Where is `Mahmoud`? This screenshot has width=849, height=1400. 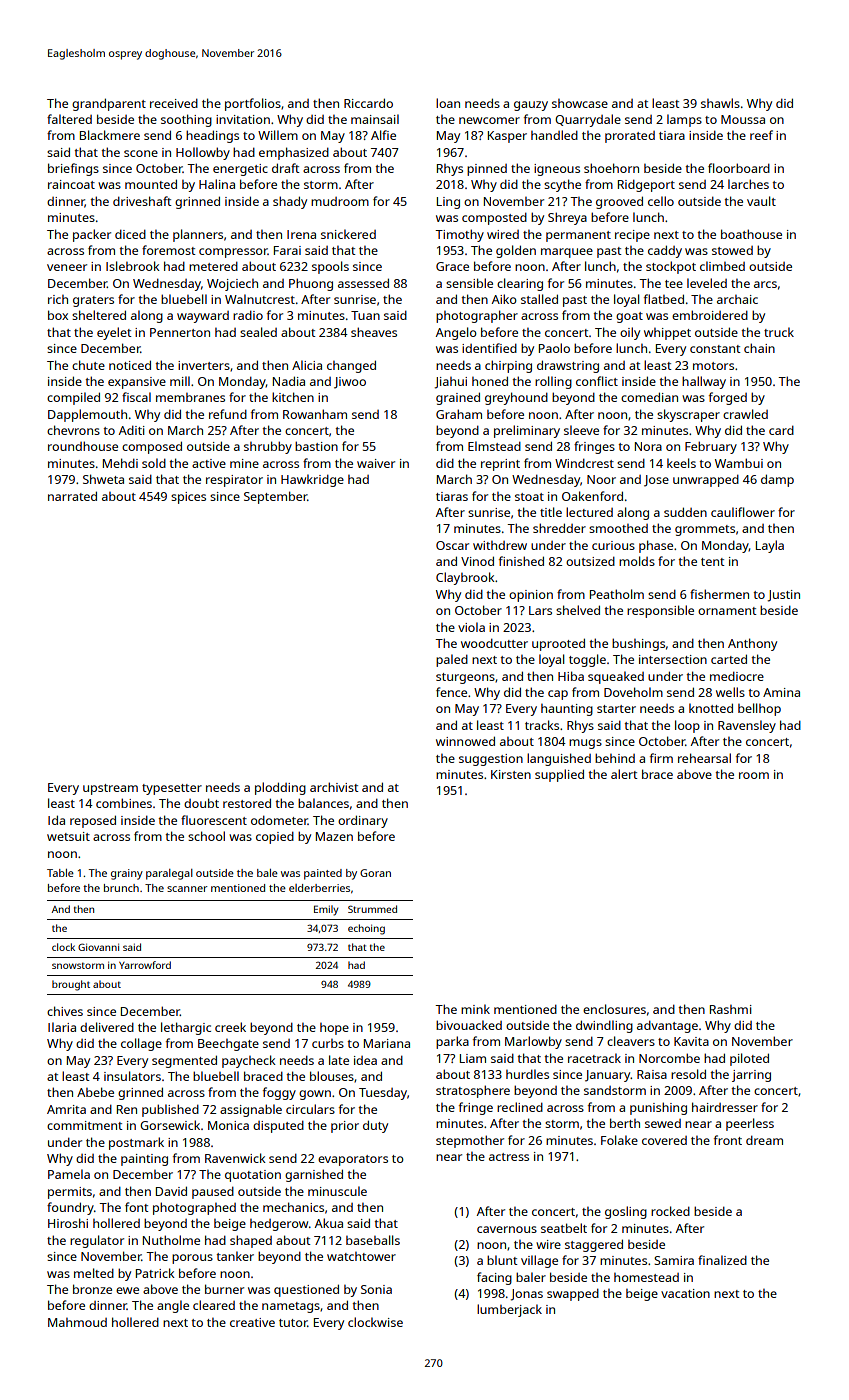 Mahmoud is located at coordinates (77, 1322).
